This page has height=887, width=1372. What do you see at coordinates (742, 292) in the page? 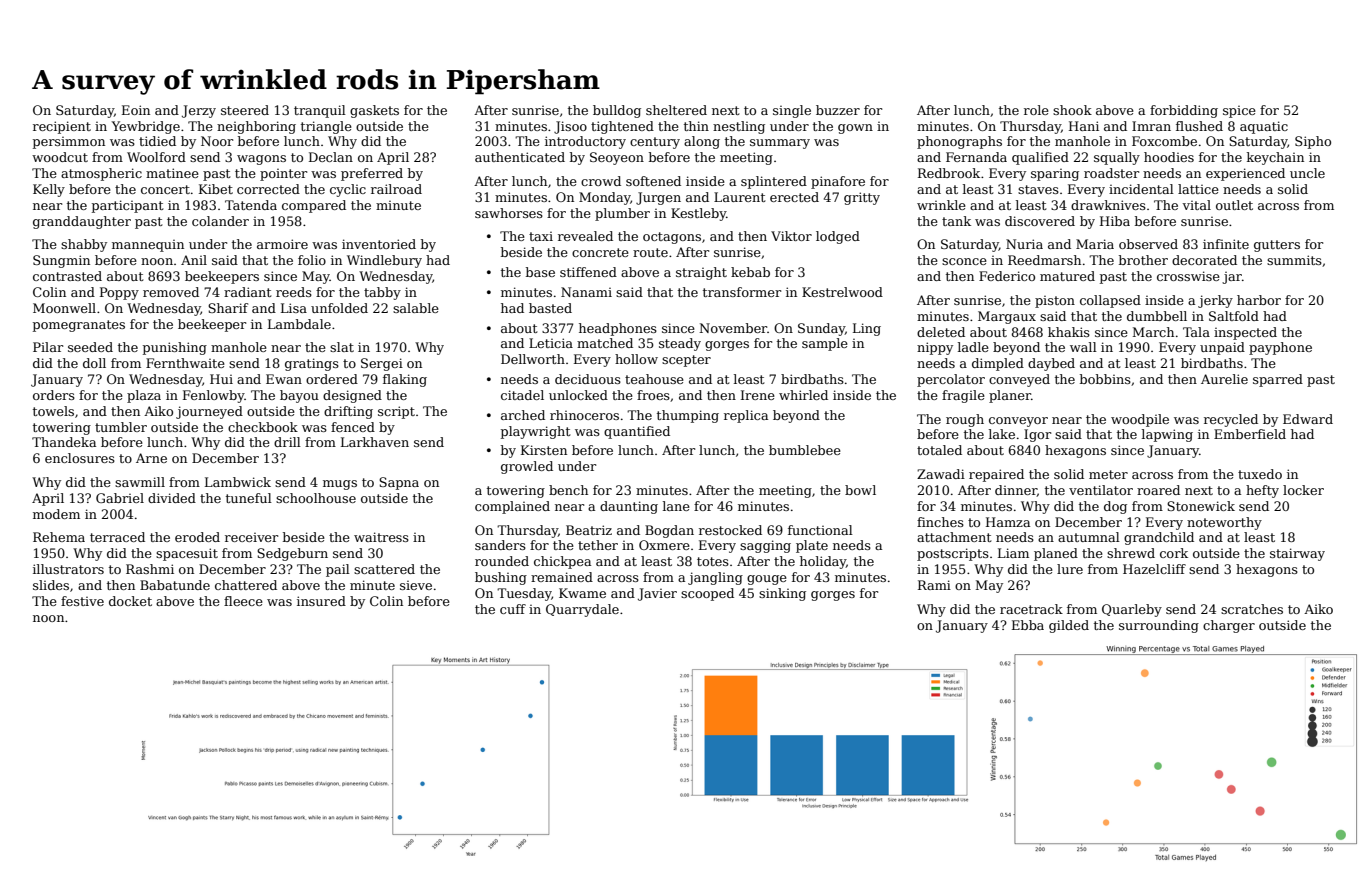
I see `transformer` at bounding box center [742, 292].
